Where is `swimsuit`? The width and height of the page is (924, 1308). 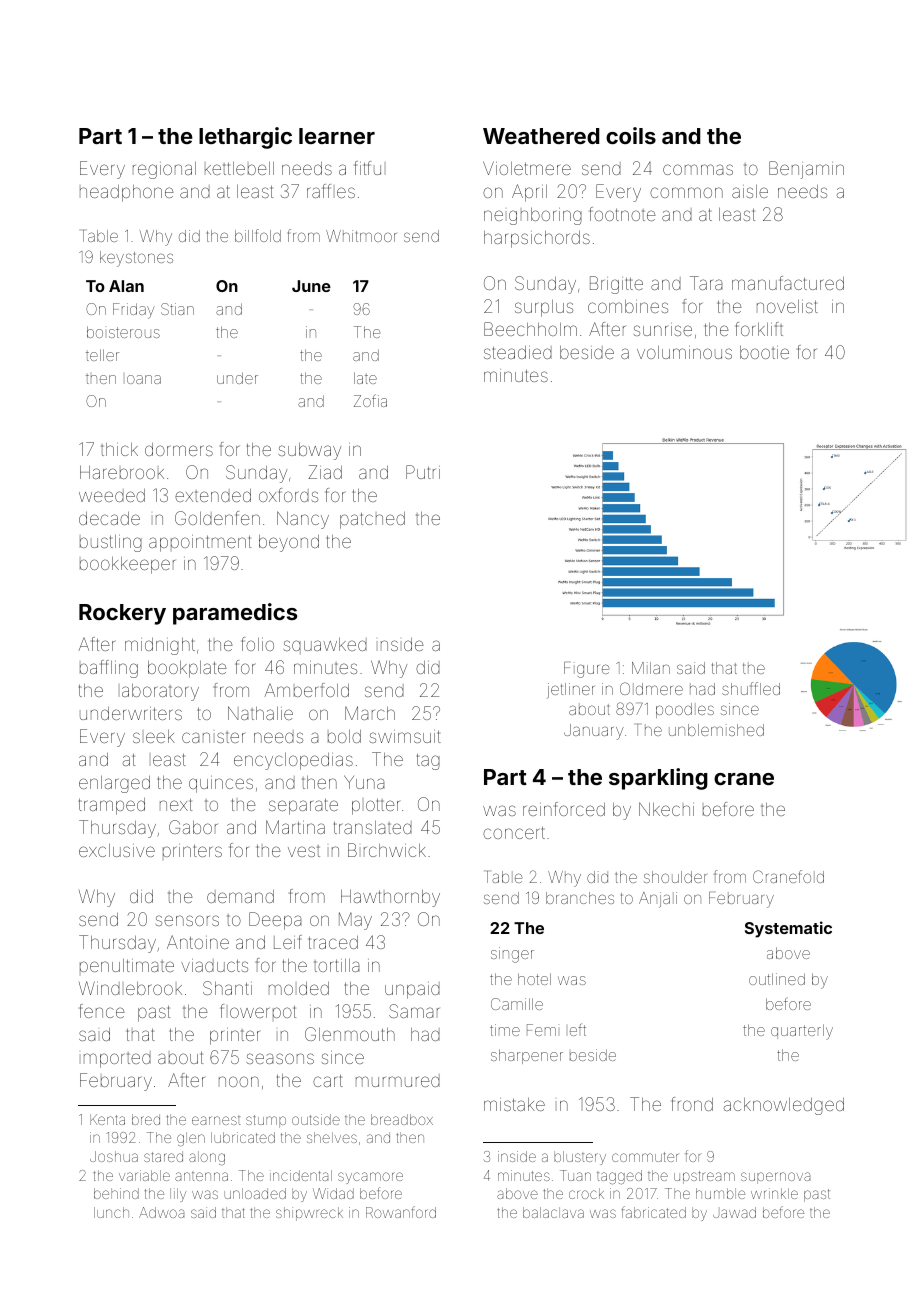 swimsuit is located at coordinates (405, 736).
